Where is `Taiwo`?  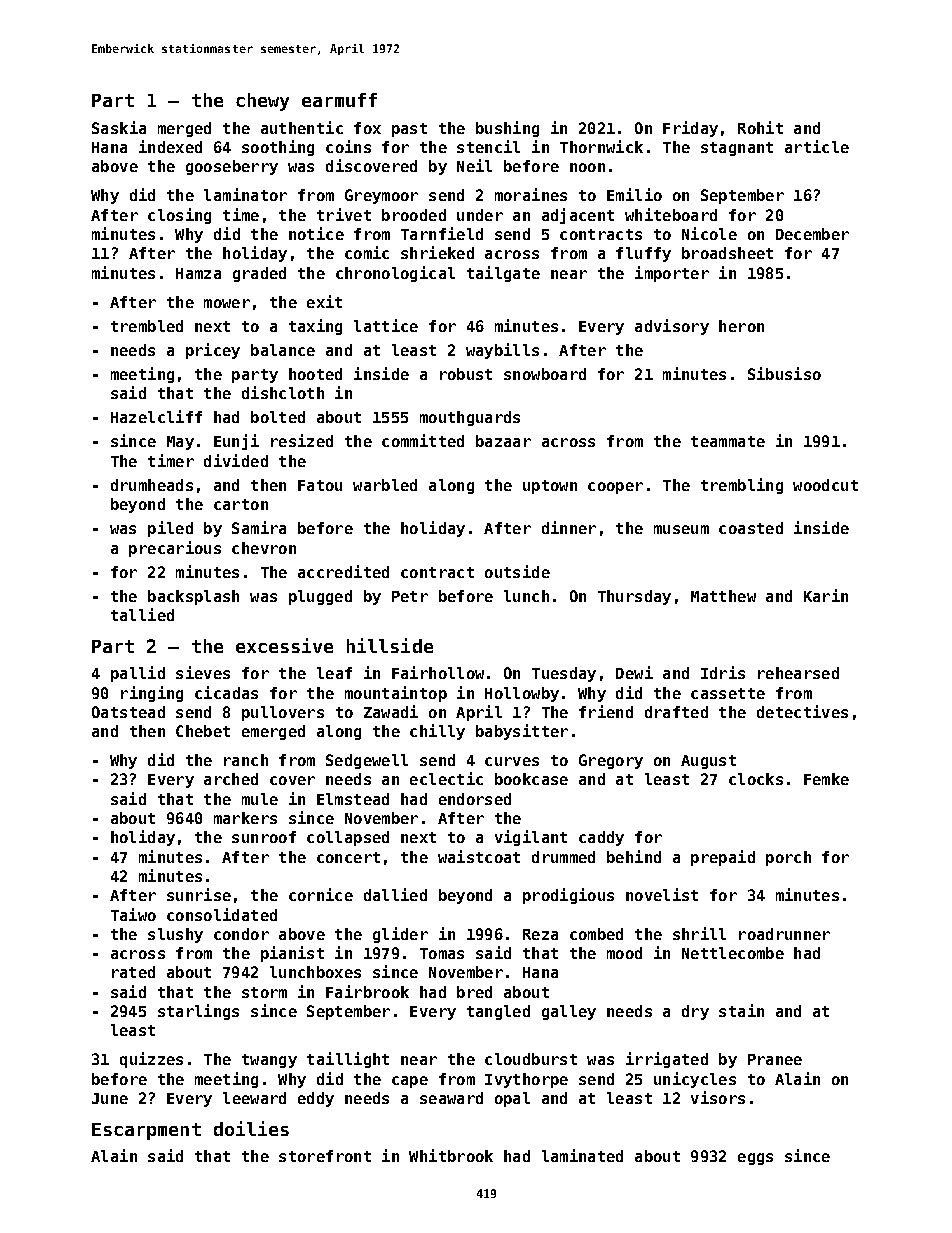 Taiwo is located at coordinates (133, 914).
